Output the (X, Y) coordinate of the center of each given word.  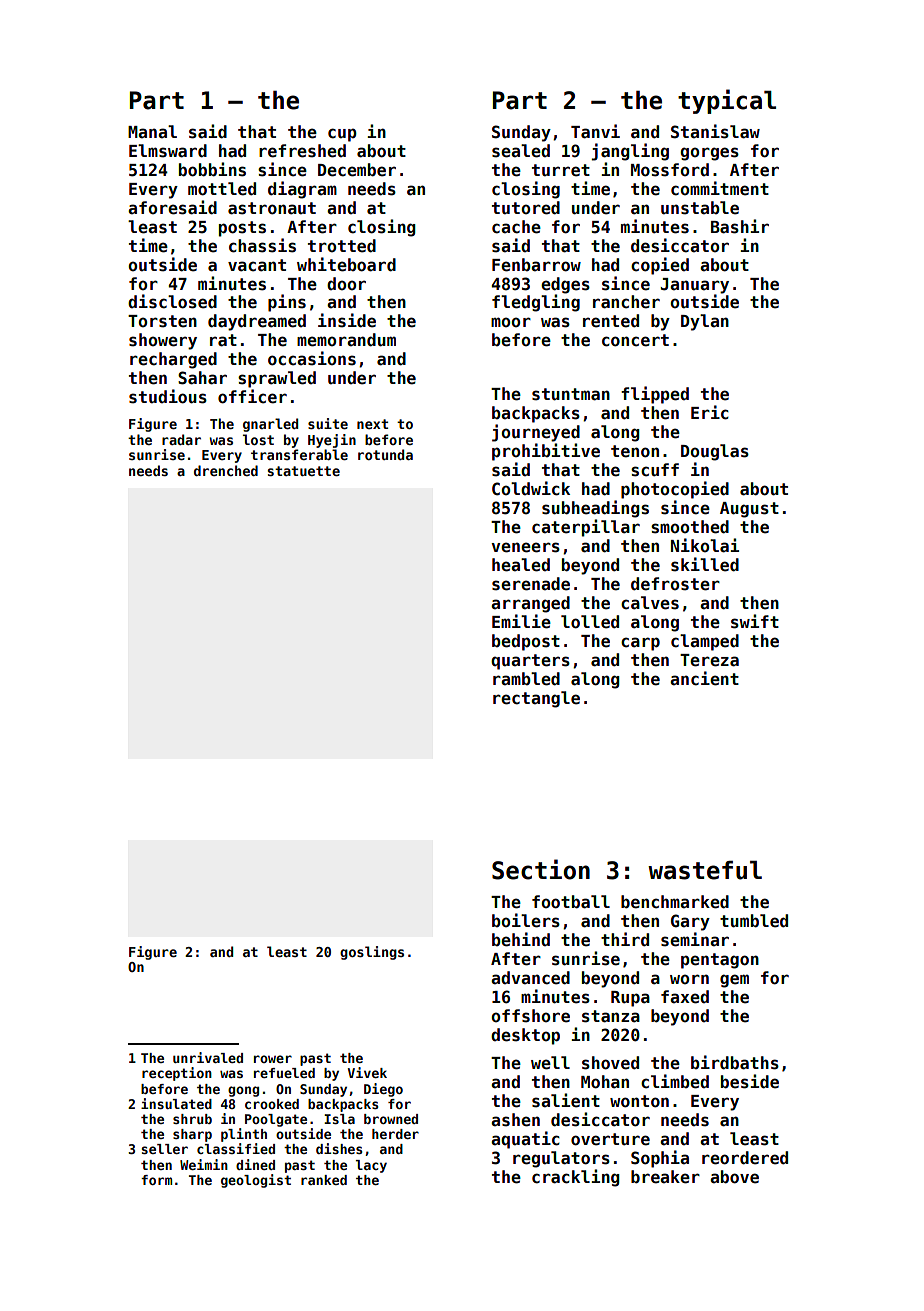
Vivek (367, 1072)
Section (541, 869)
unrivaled (208, 1057)
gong (243, 1091)
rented (611, 321)
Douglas (715, 452)
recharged (173, 360)
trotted (342, 246)
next (372, 424)
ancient (704, 678)
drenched (226, 470)
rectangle (536, 699)
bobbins (212, 169)
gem (734, 981)
